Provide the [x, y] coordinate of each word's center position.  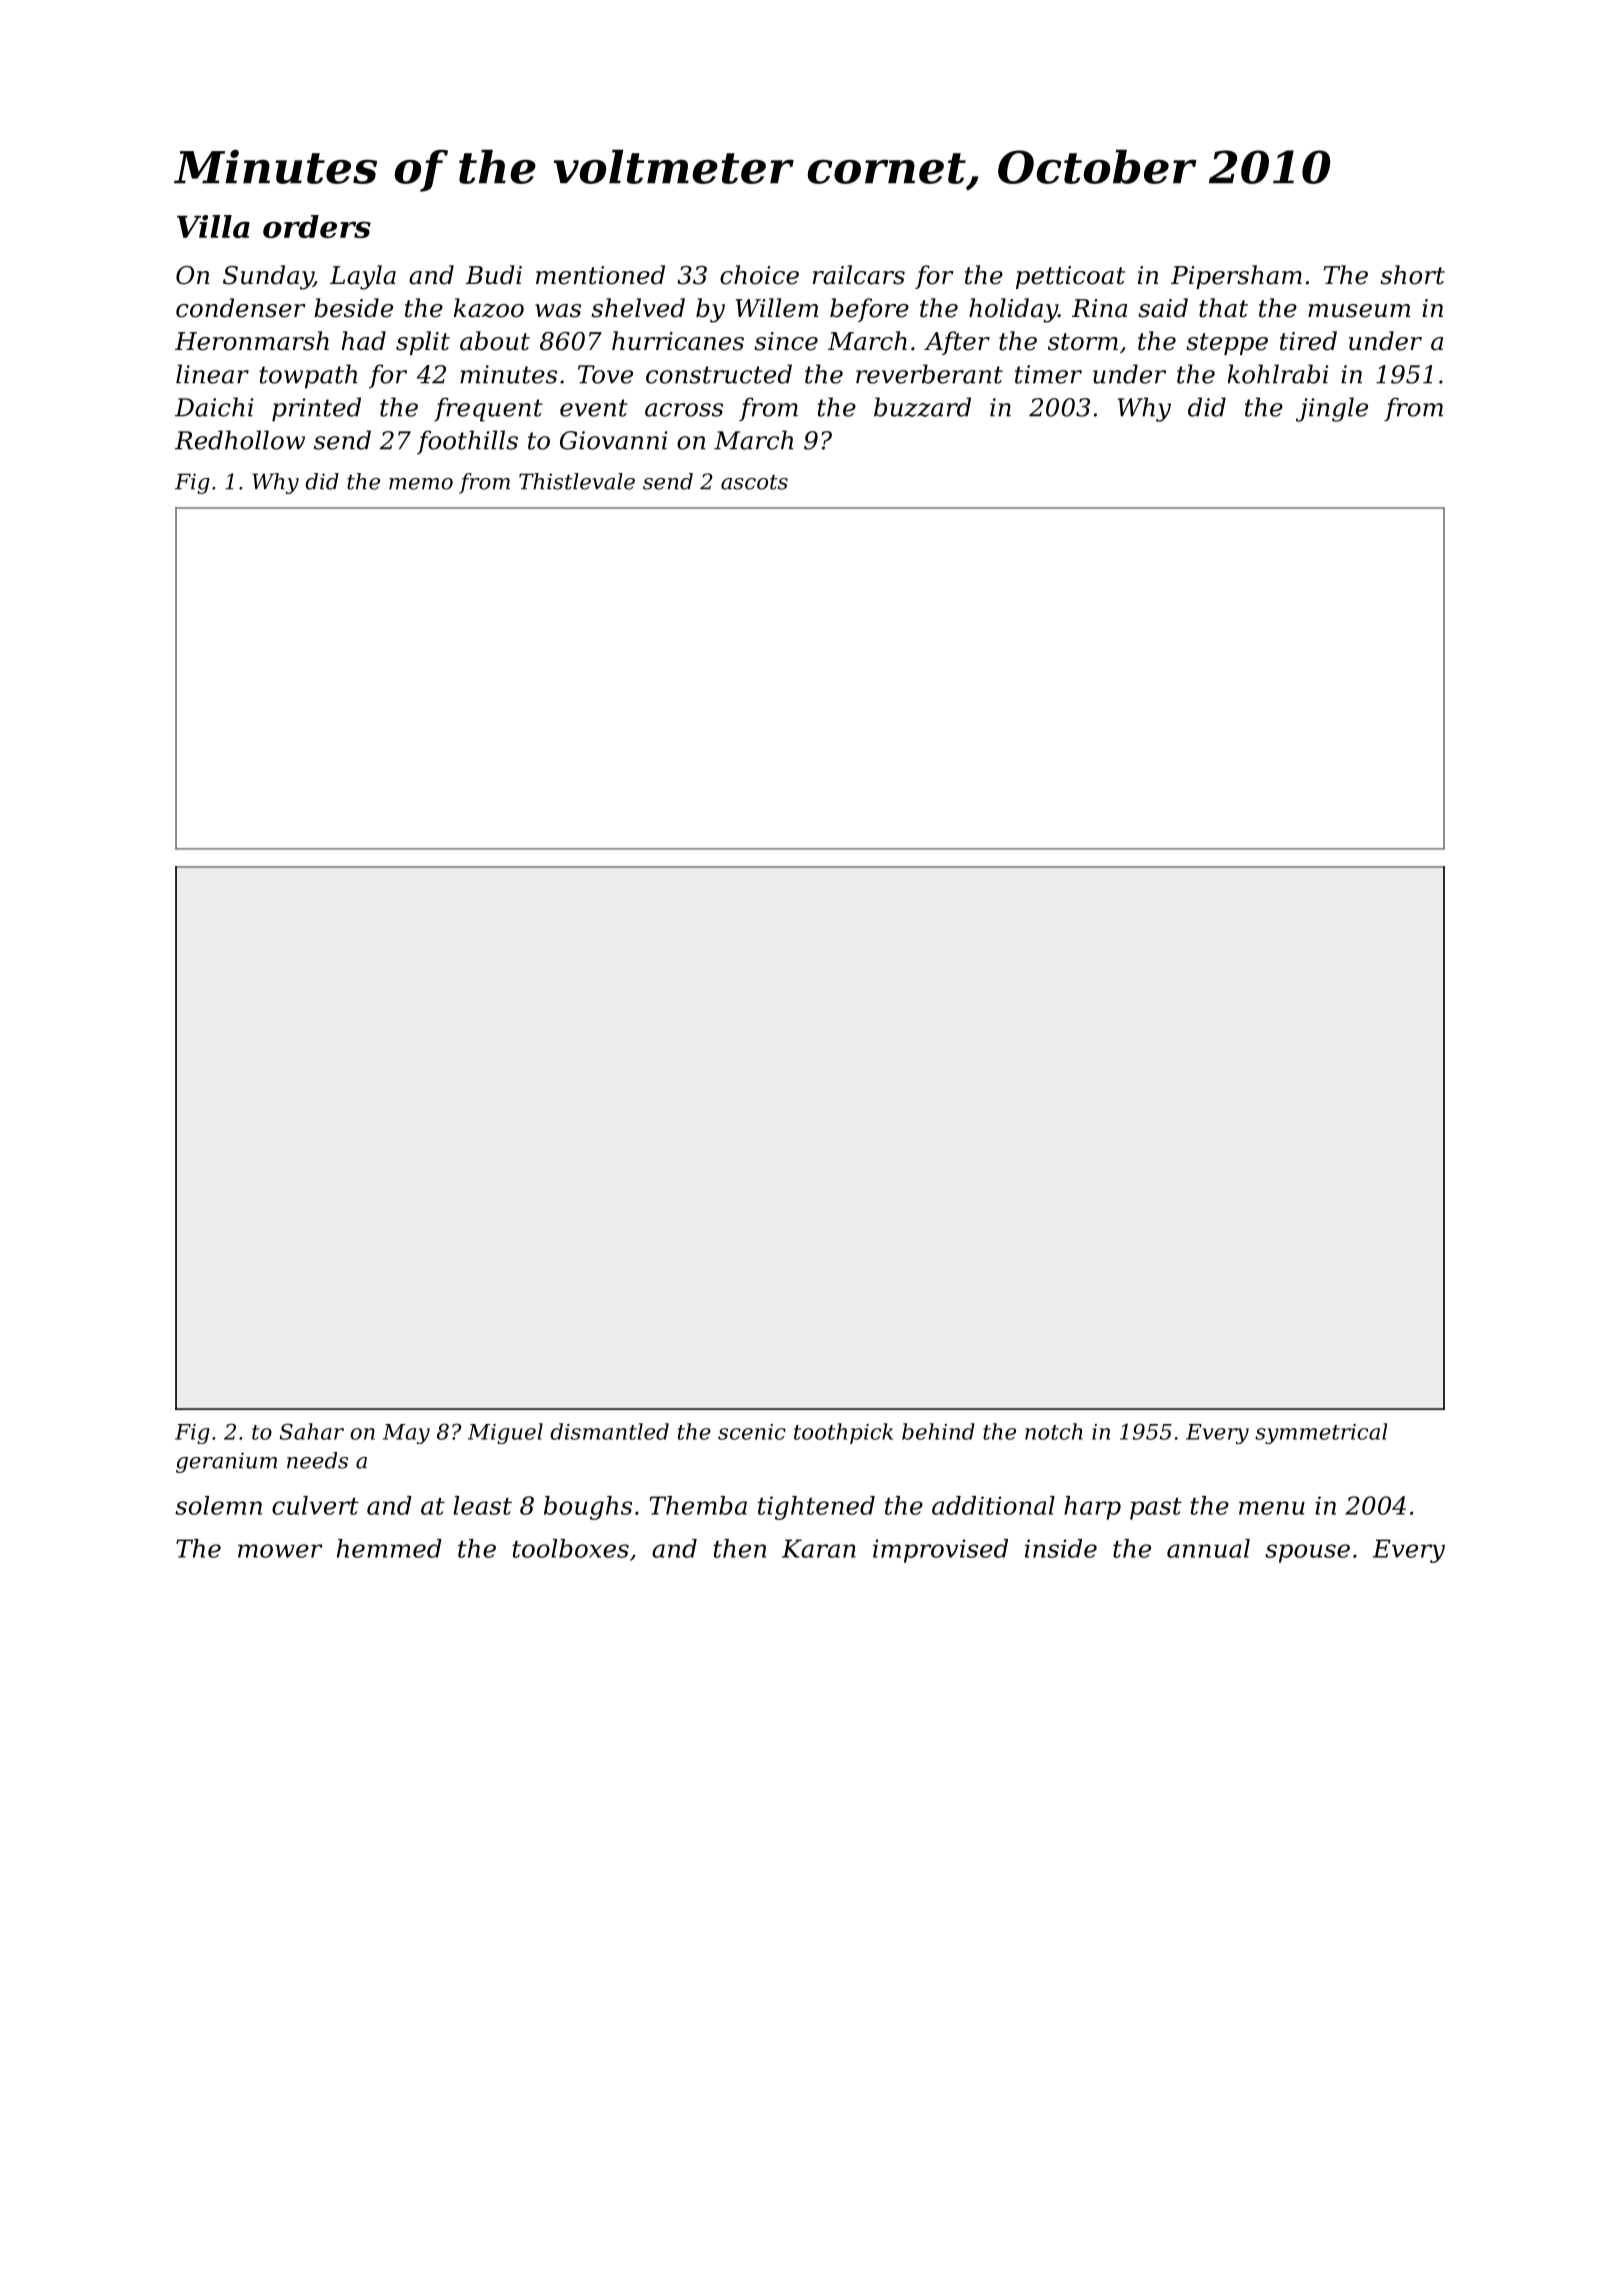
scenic [752, 1432]
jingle [1332, 409]
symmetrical [1321, 1433]
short [1412, 275]
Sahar [311, 1431]
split [423, 343]
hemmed [389, 1548]
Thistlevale [577, 481]
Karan [819, 1548]
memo [421, 484]
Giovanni [614, 440]
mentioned [600, 275]
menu [1272, 1508]
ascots [754, 482]
